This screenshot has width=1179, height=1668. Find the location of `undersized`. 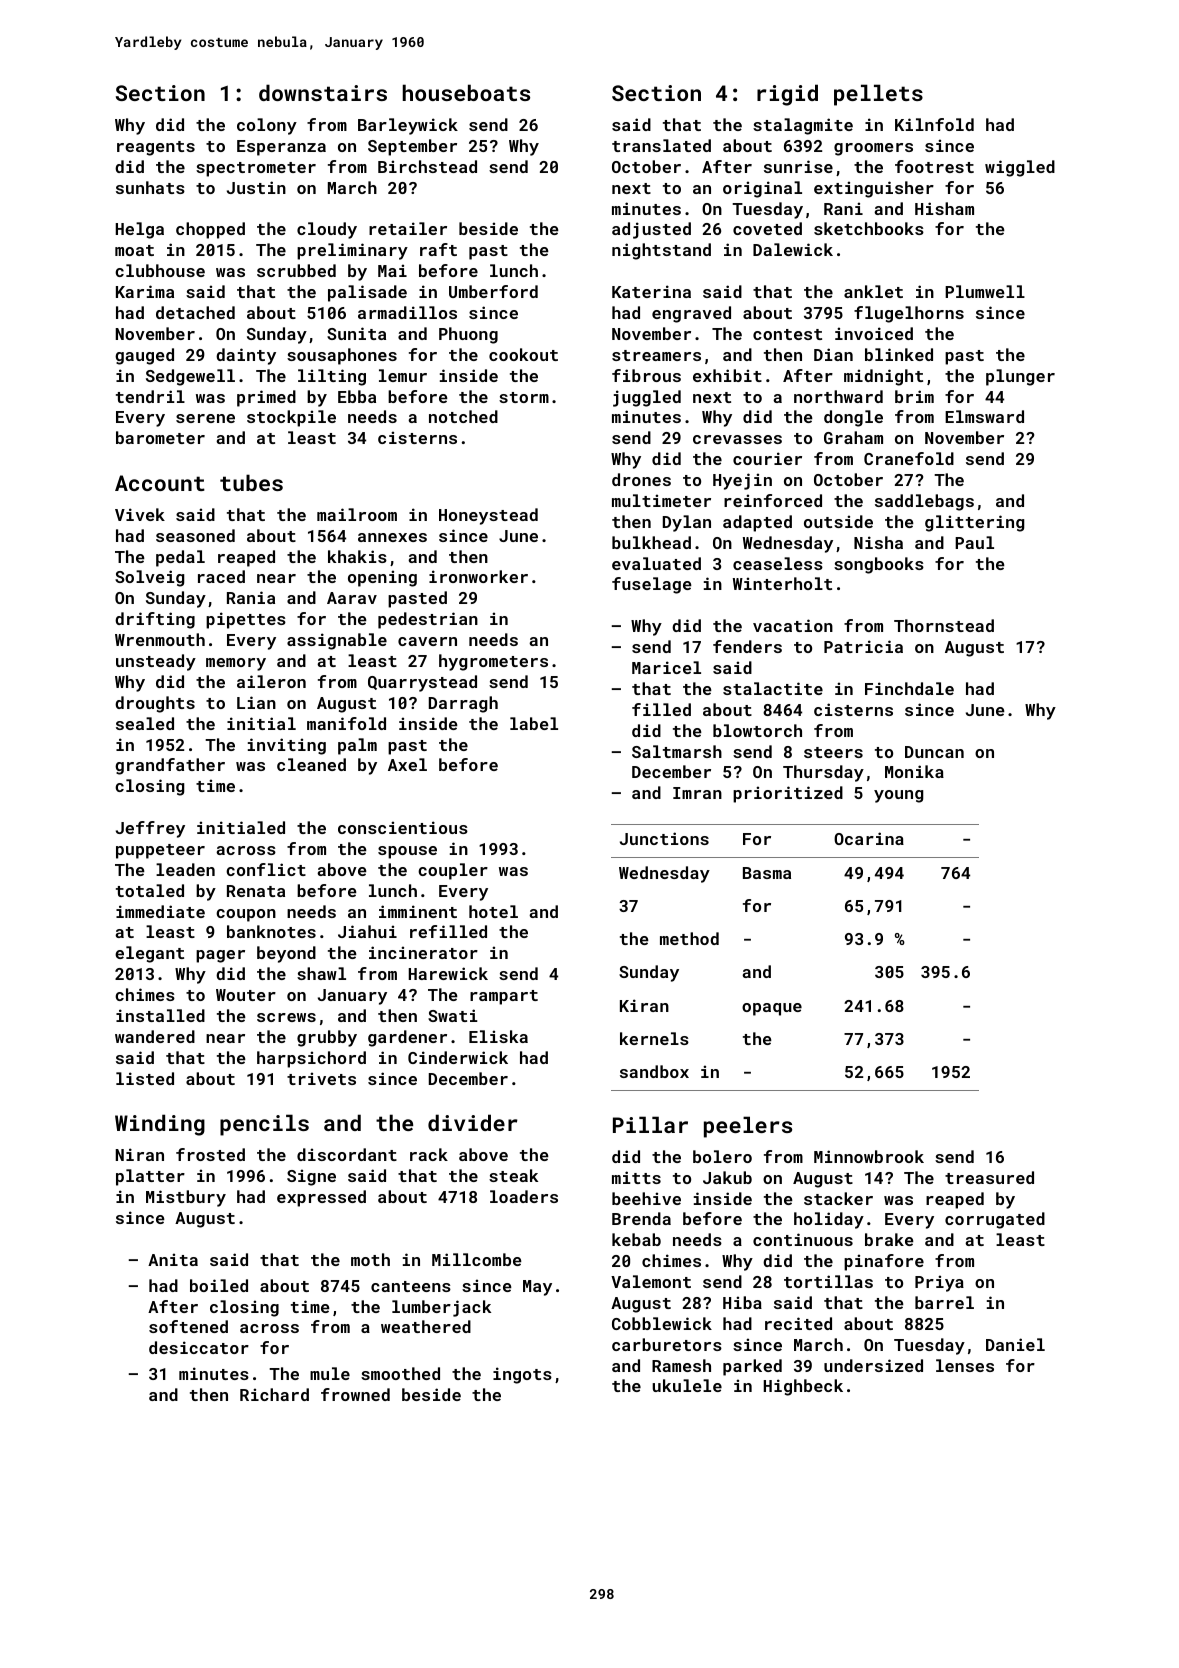

undersized is located at coordinates (873, 1365).
